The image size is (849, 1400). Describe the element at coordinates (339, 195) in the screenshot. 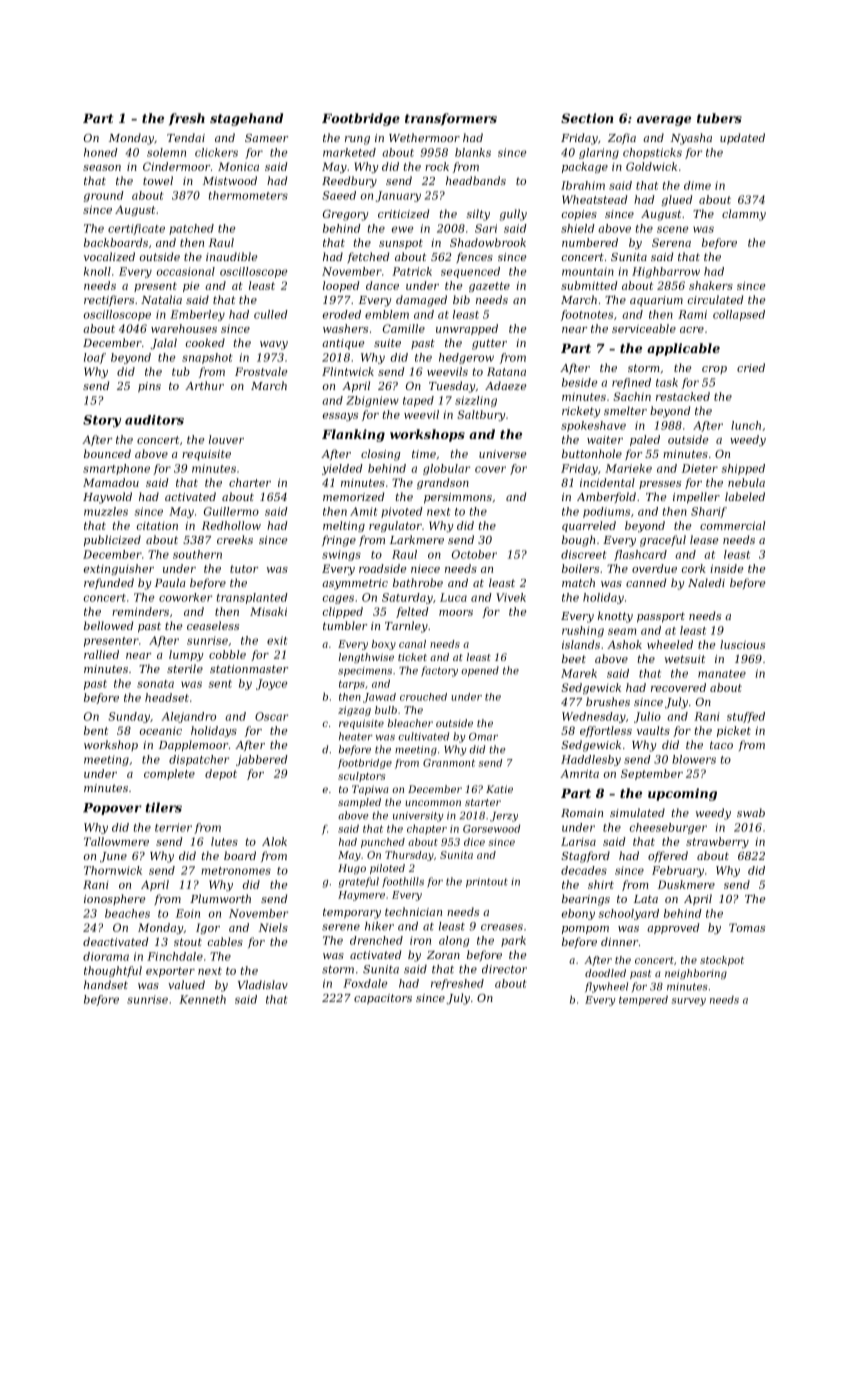

I see `Saeed` at that location.
